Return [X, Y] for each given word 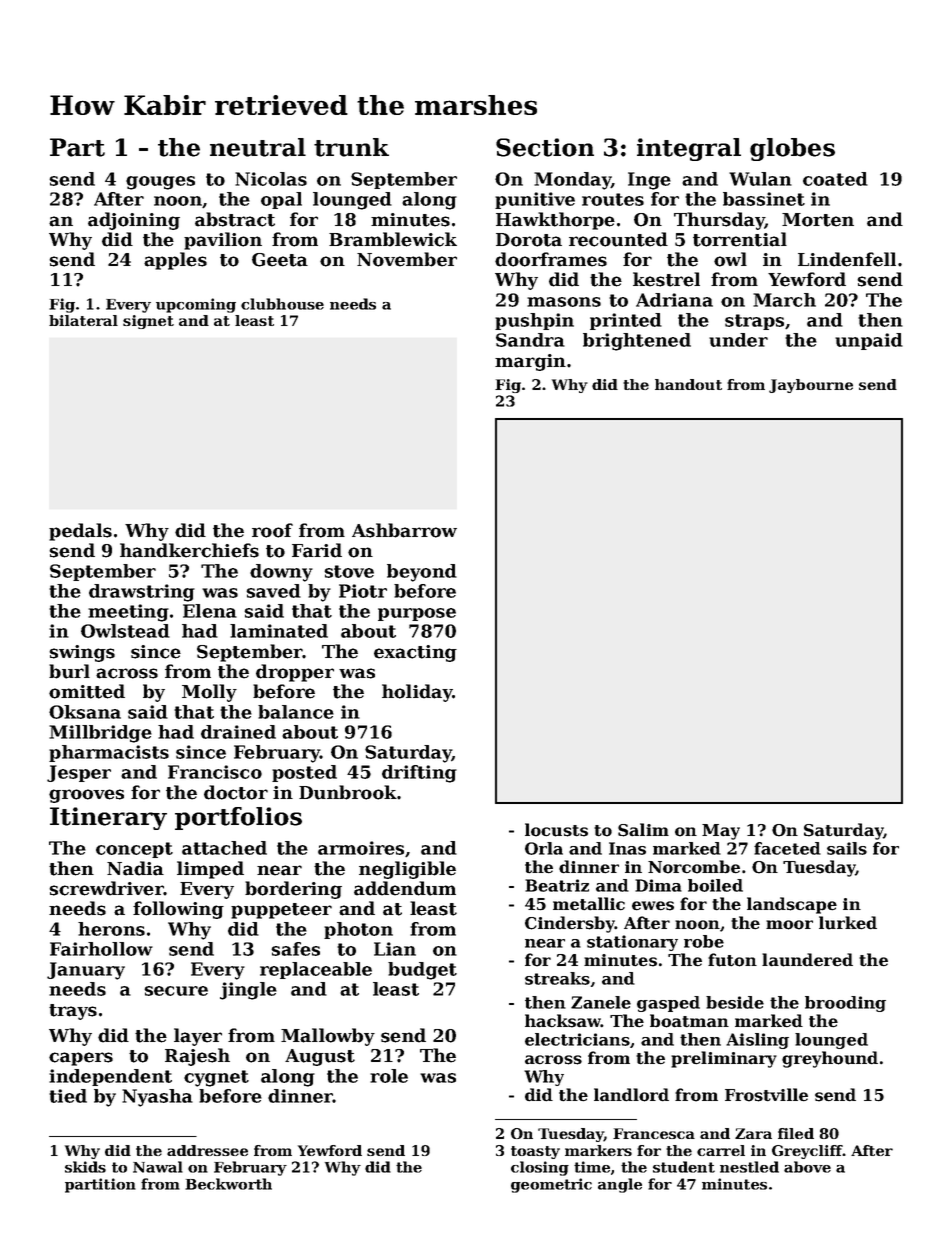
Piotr [363, 591]
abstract [235, 219]
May [721, 832]
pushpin [534, 321]
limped [210, 870]
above [807, 1167]
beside [735, 1002]
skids [85, 1167]
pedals [80, 532]
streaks [557, 978]
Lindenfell [847, 259]
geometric [551, 1185]
